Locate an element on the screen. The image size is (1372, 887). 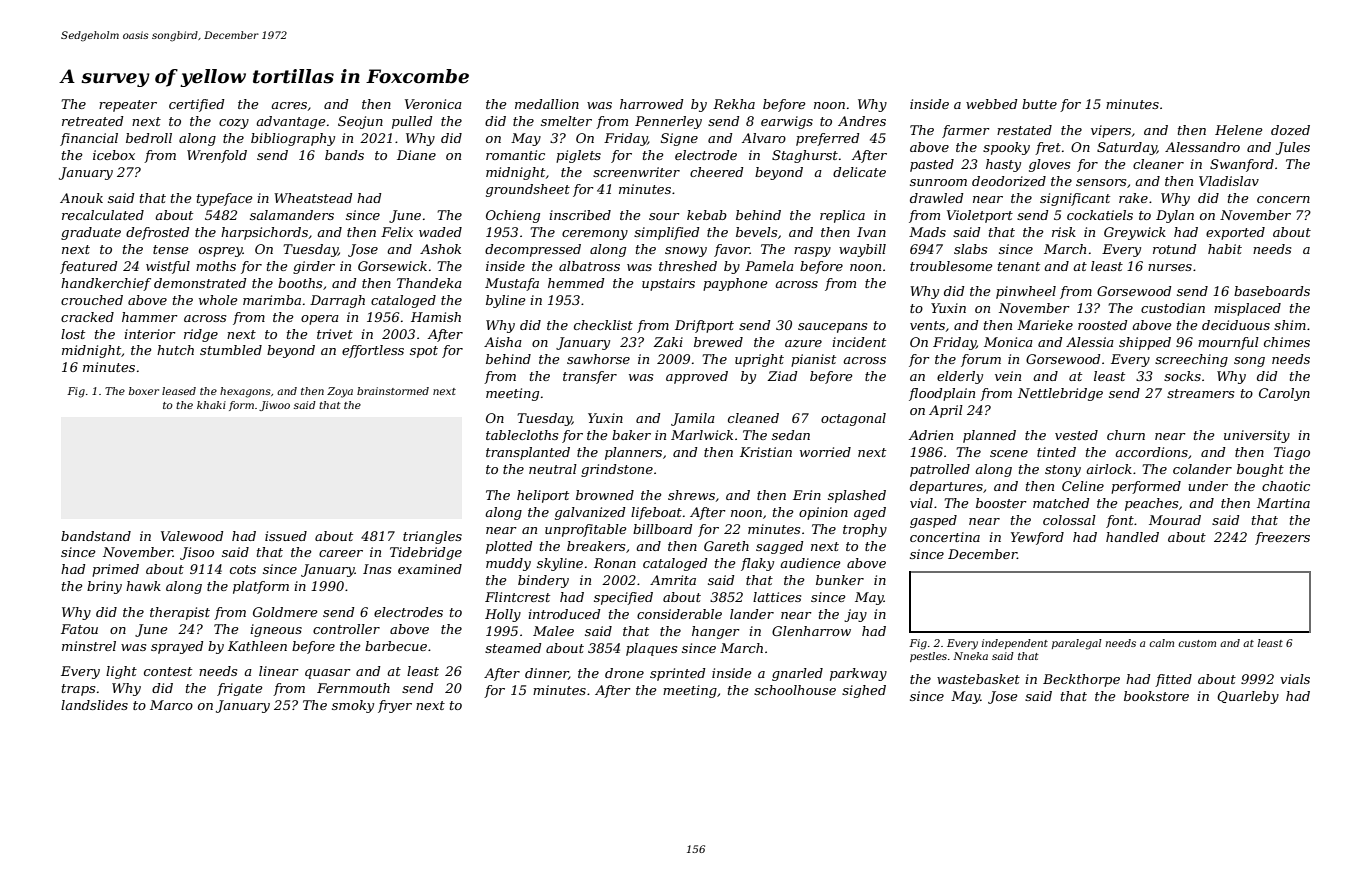
medallion is located at coordinates (547, 104).
